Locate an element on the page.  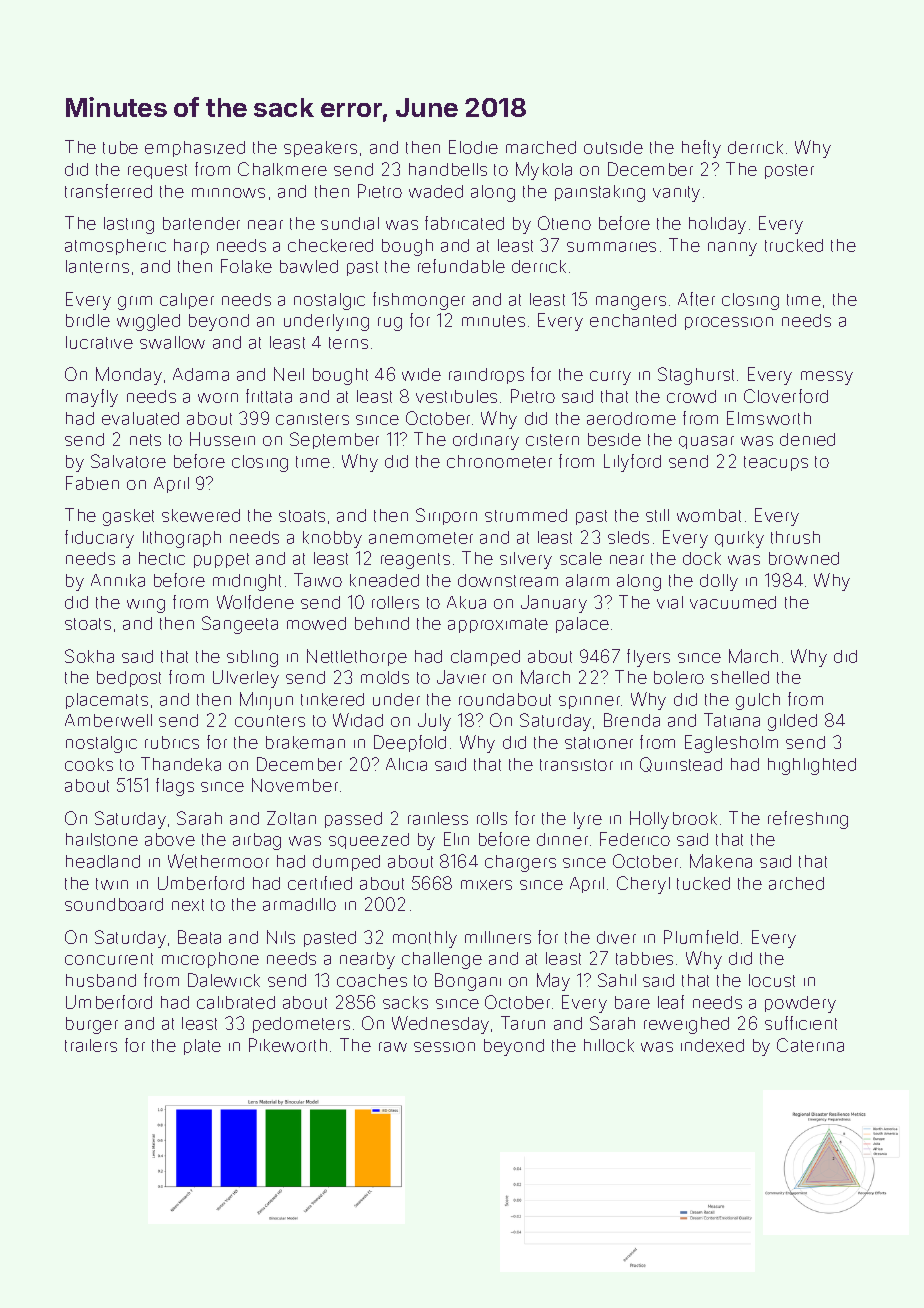
brakeman is located at coordinates (305, 742).
